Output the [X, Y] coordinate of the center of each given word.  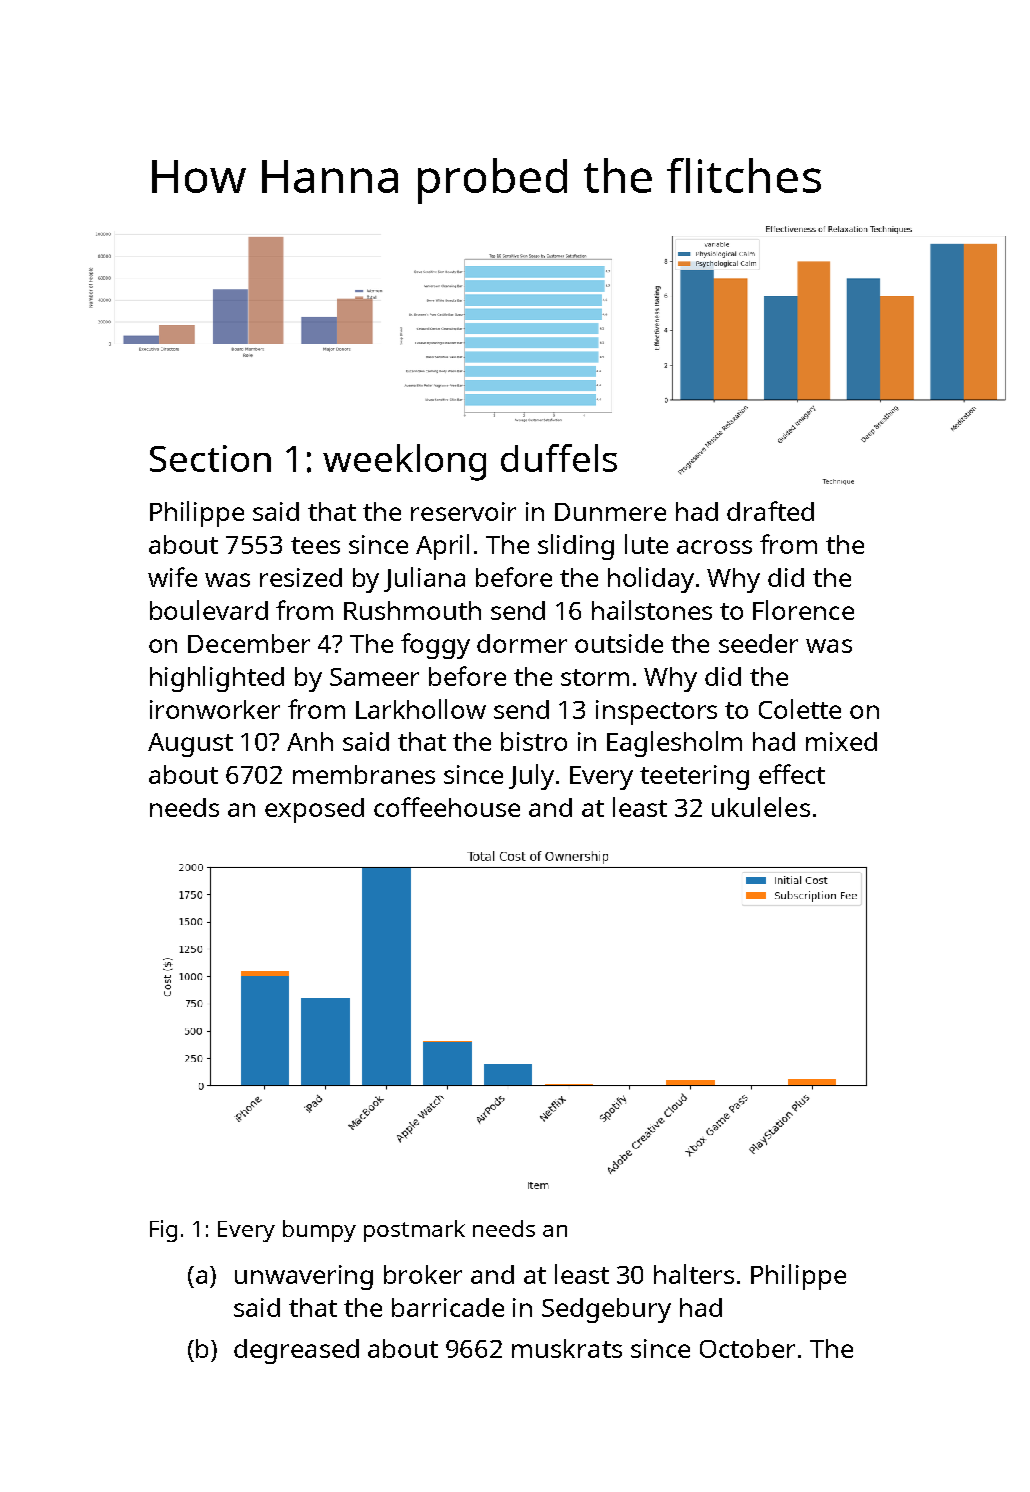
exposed [314, 810]
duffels [559, 458]
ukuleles [761, 807]
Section [210, 458]
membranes [364, 774]
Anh [310, 741]
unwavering [304, 1277]
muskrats [567, 1348]
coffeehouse [447, 807]
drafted [770, 511]
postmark [414, 1231]
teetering [694, 777]
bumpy [319, 1231]
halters [694, 1274]
